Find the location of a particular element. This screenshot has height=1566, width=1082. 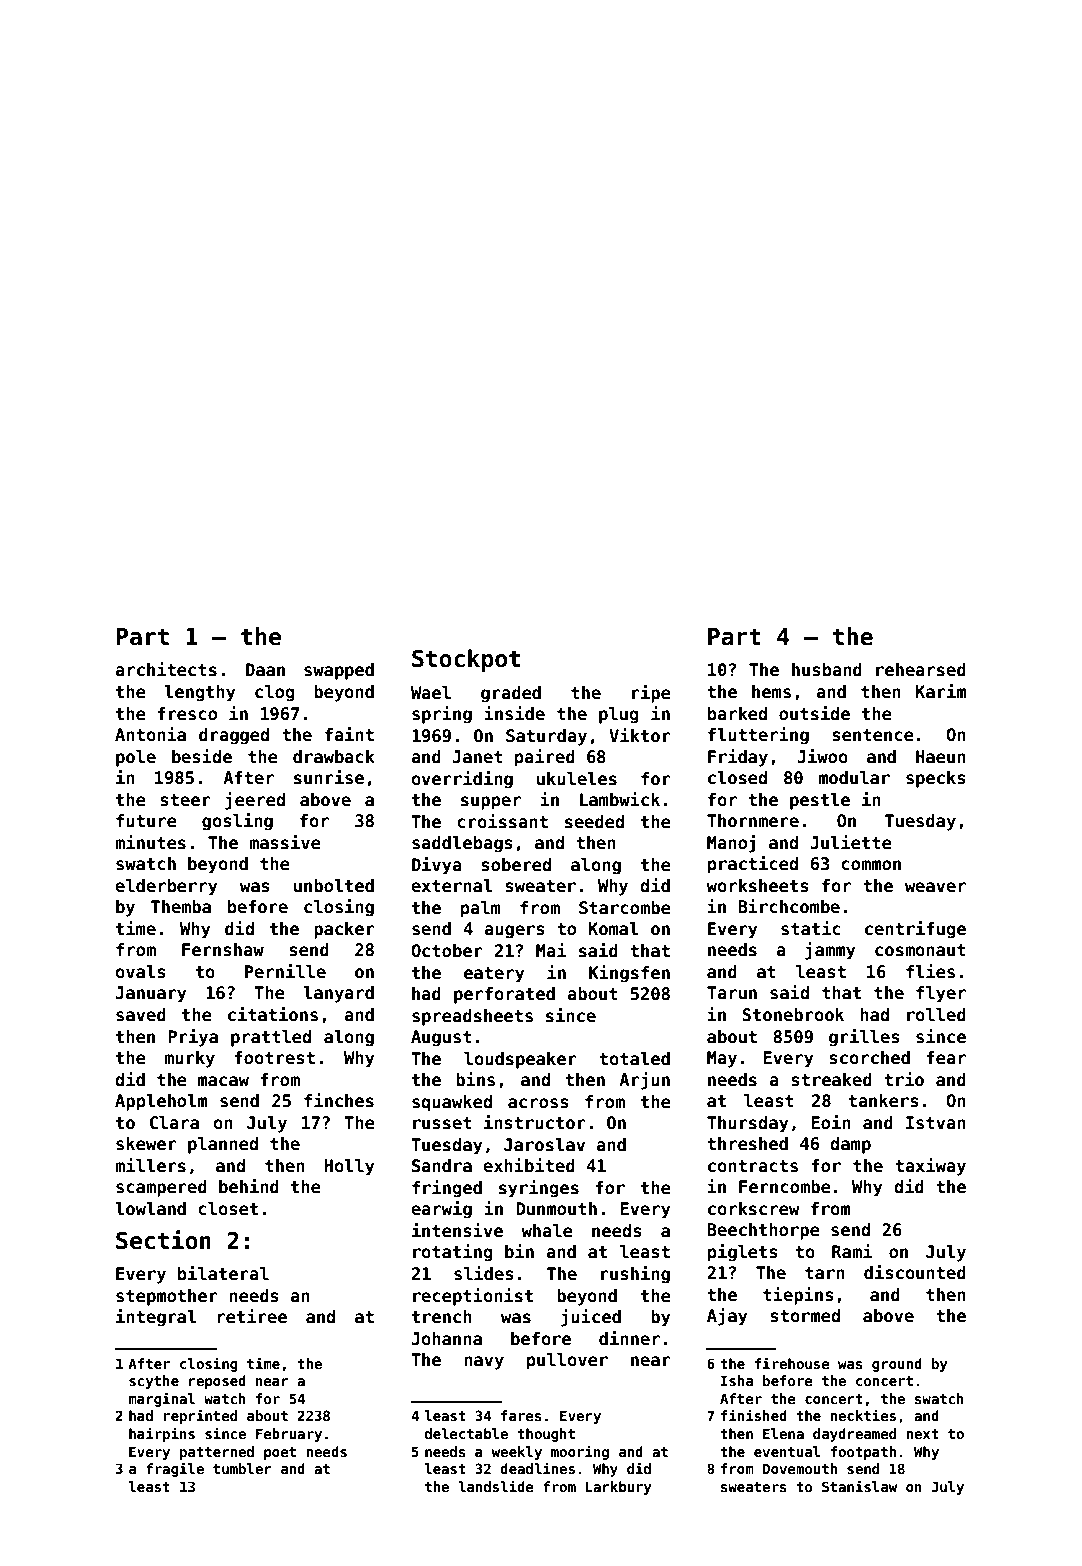

fear is located at coordinates (946, 1058).
